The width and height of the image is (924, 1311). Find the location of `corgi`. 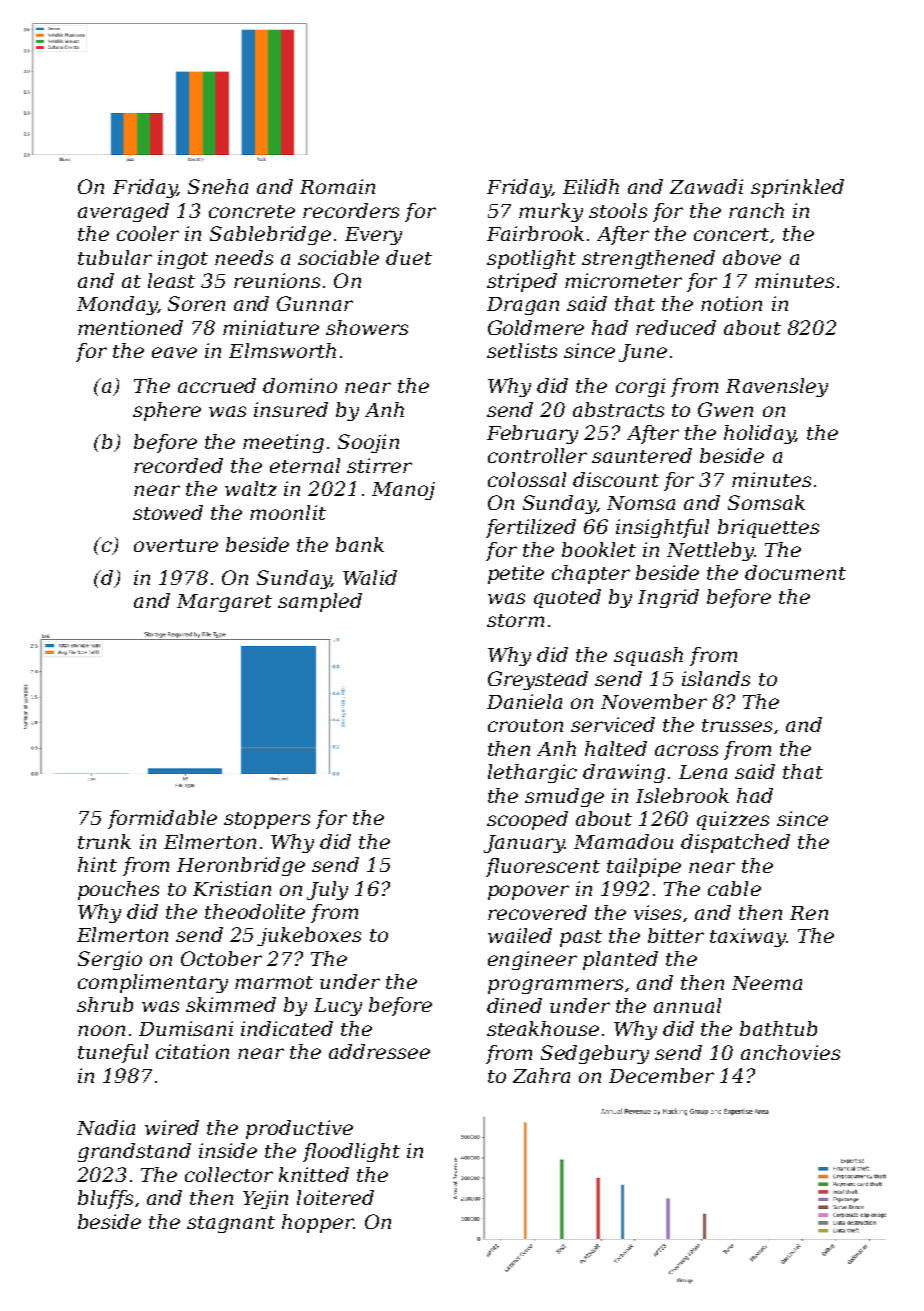

corgi is located at coordinates (640, 387).
